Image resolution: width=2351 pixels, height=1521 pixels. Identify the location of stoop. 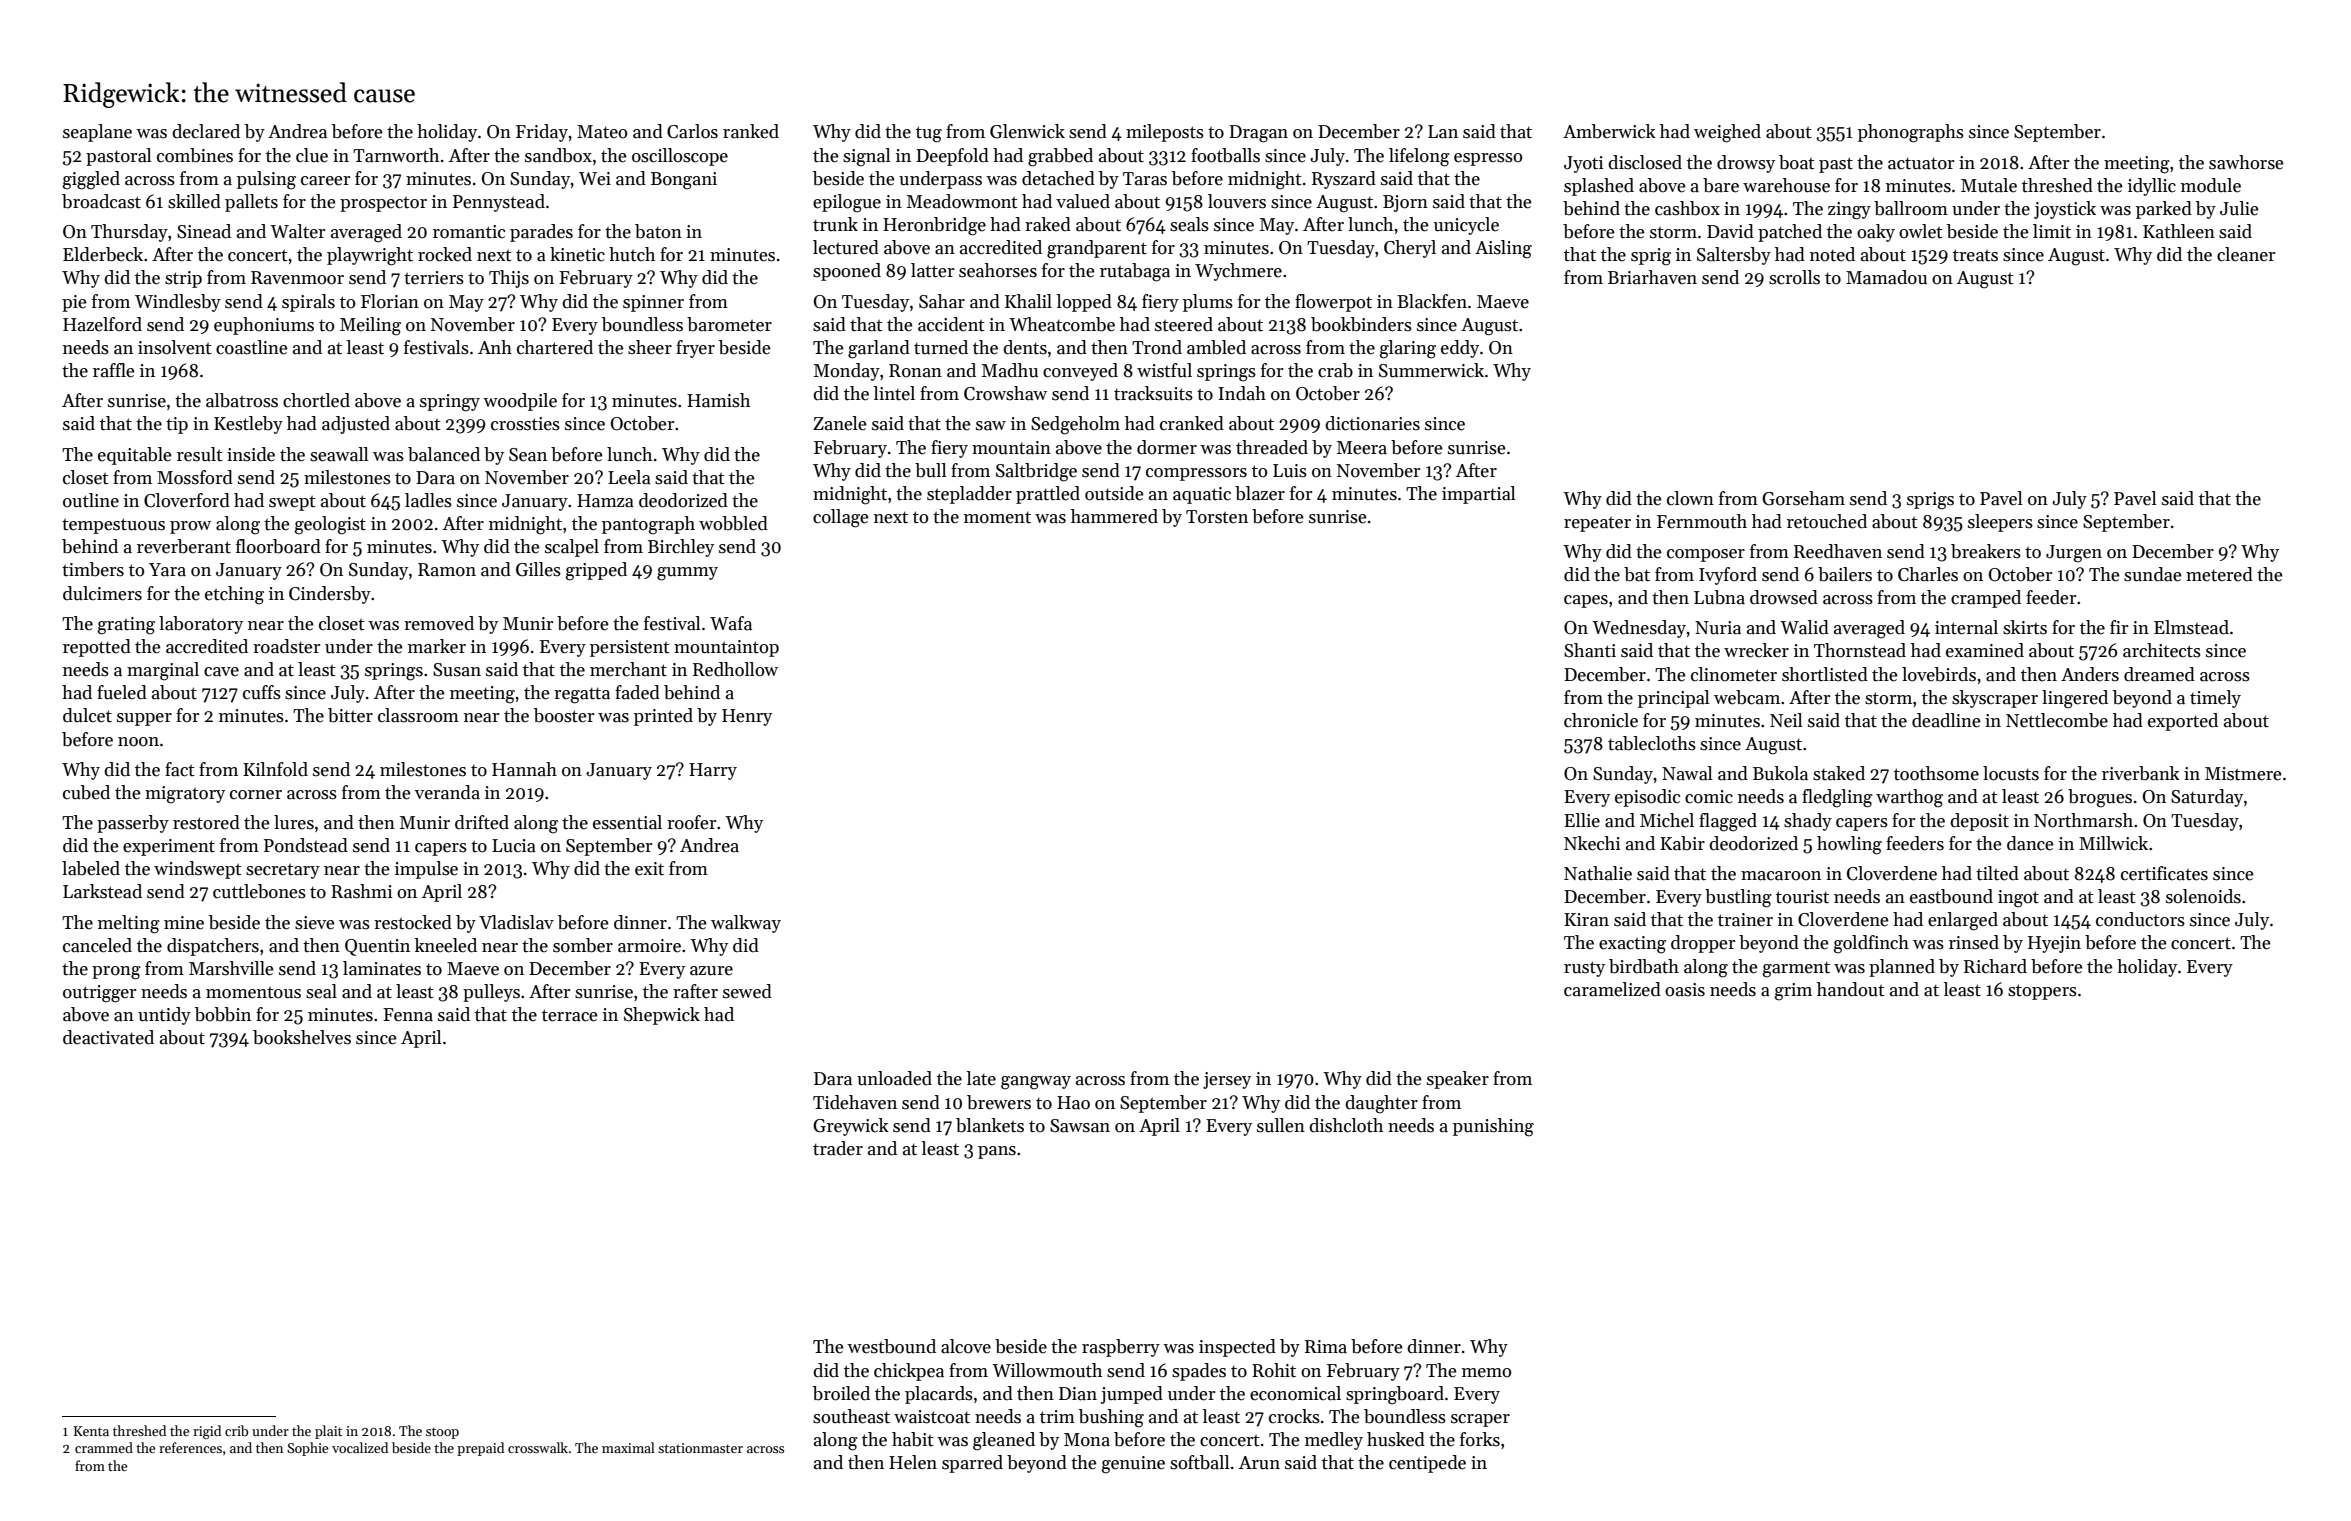
(442, 1433).
